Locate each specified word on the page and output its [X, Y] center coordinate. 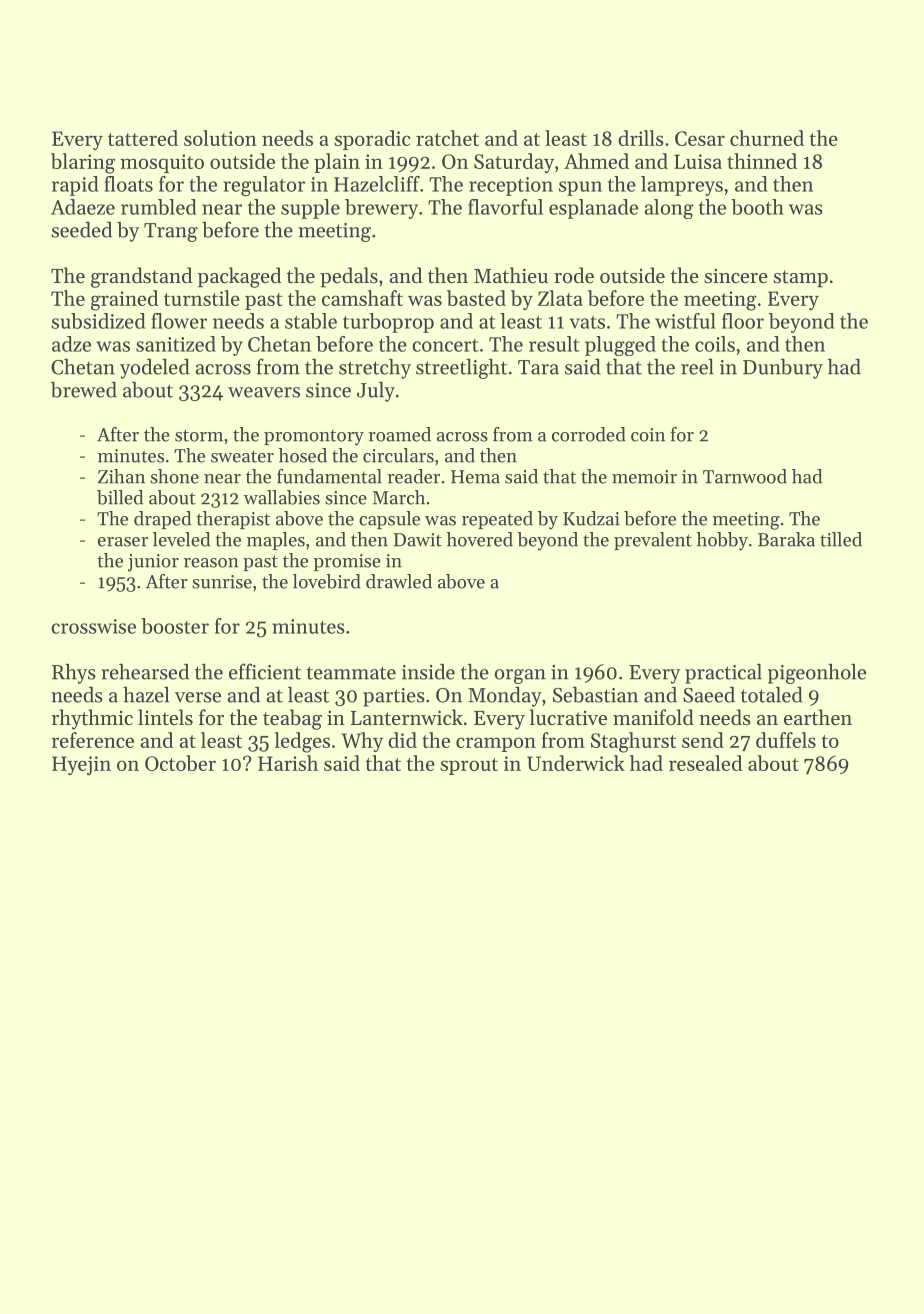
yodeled [155, 368]
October [180, 763]
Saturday [514, 163]
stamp [800, 278]
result [554, 344]
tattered [143, 138]
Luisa [698, 161]
